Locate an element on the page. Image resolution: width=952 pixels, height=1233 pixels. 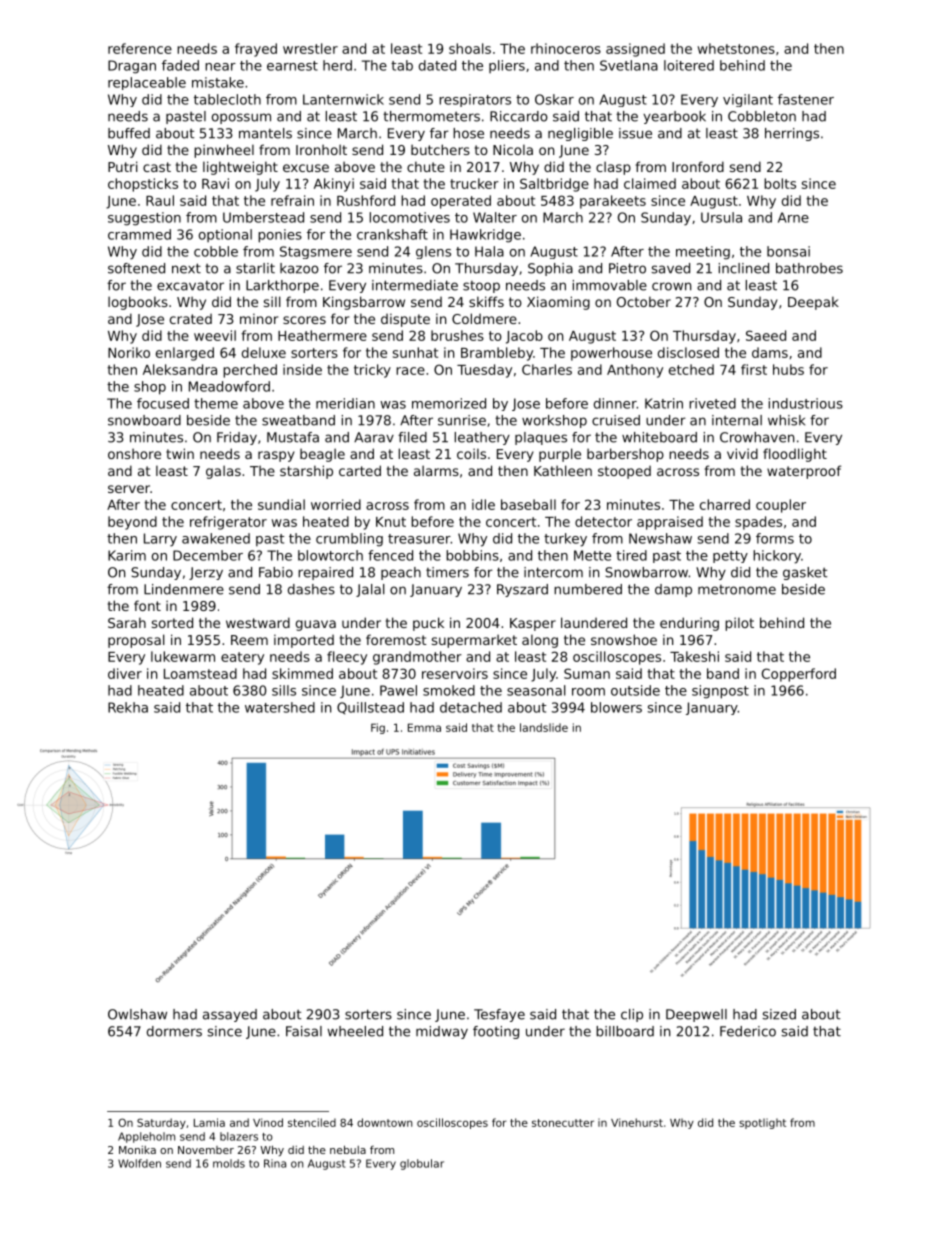
footing is located at coordinates (496, 1032).
